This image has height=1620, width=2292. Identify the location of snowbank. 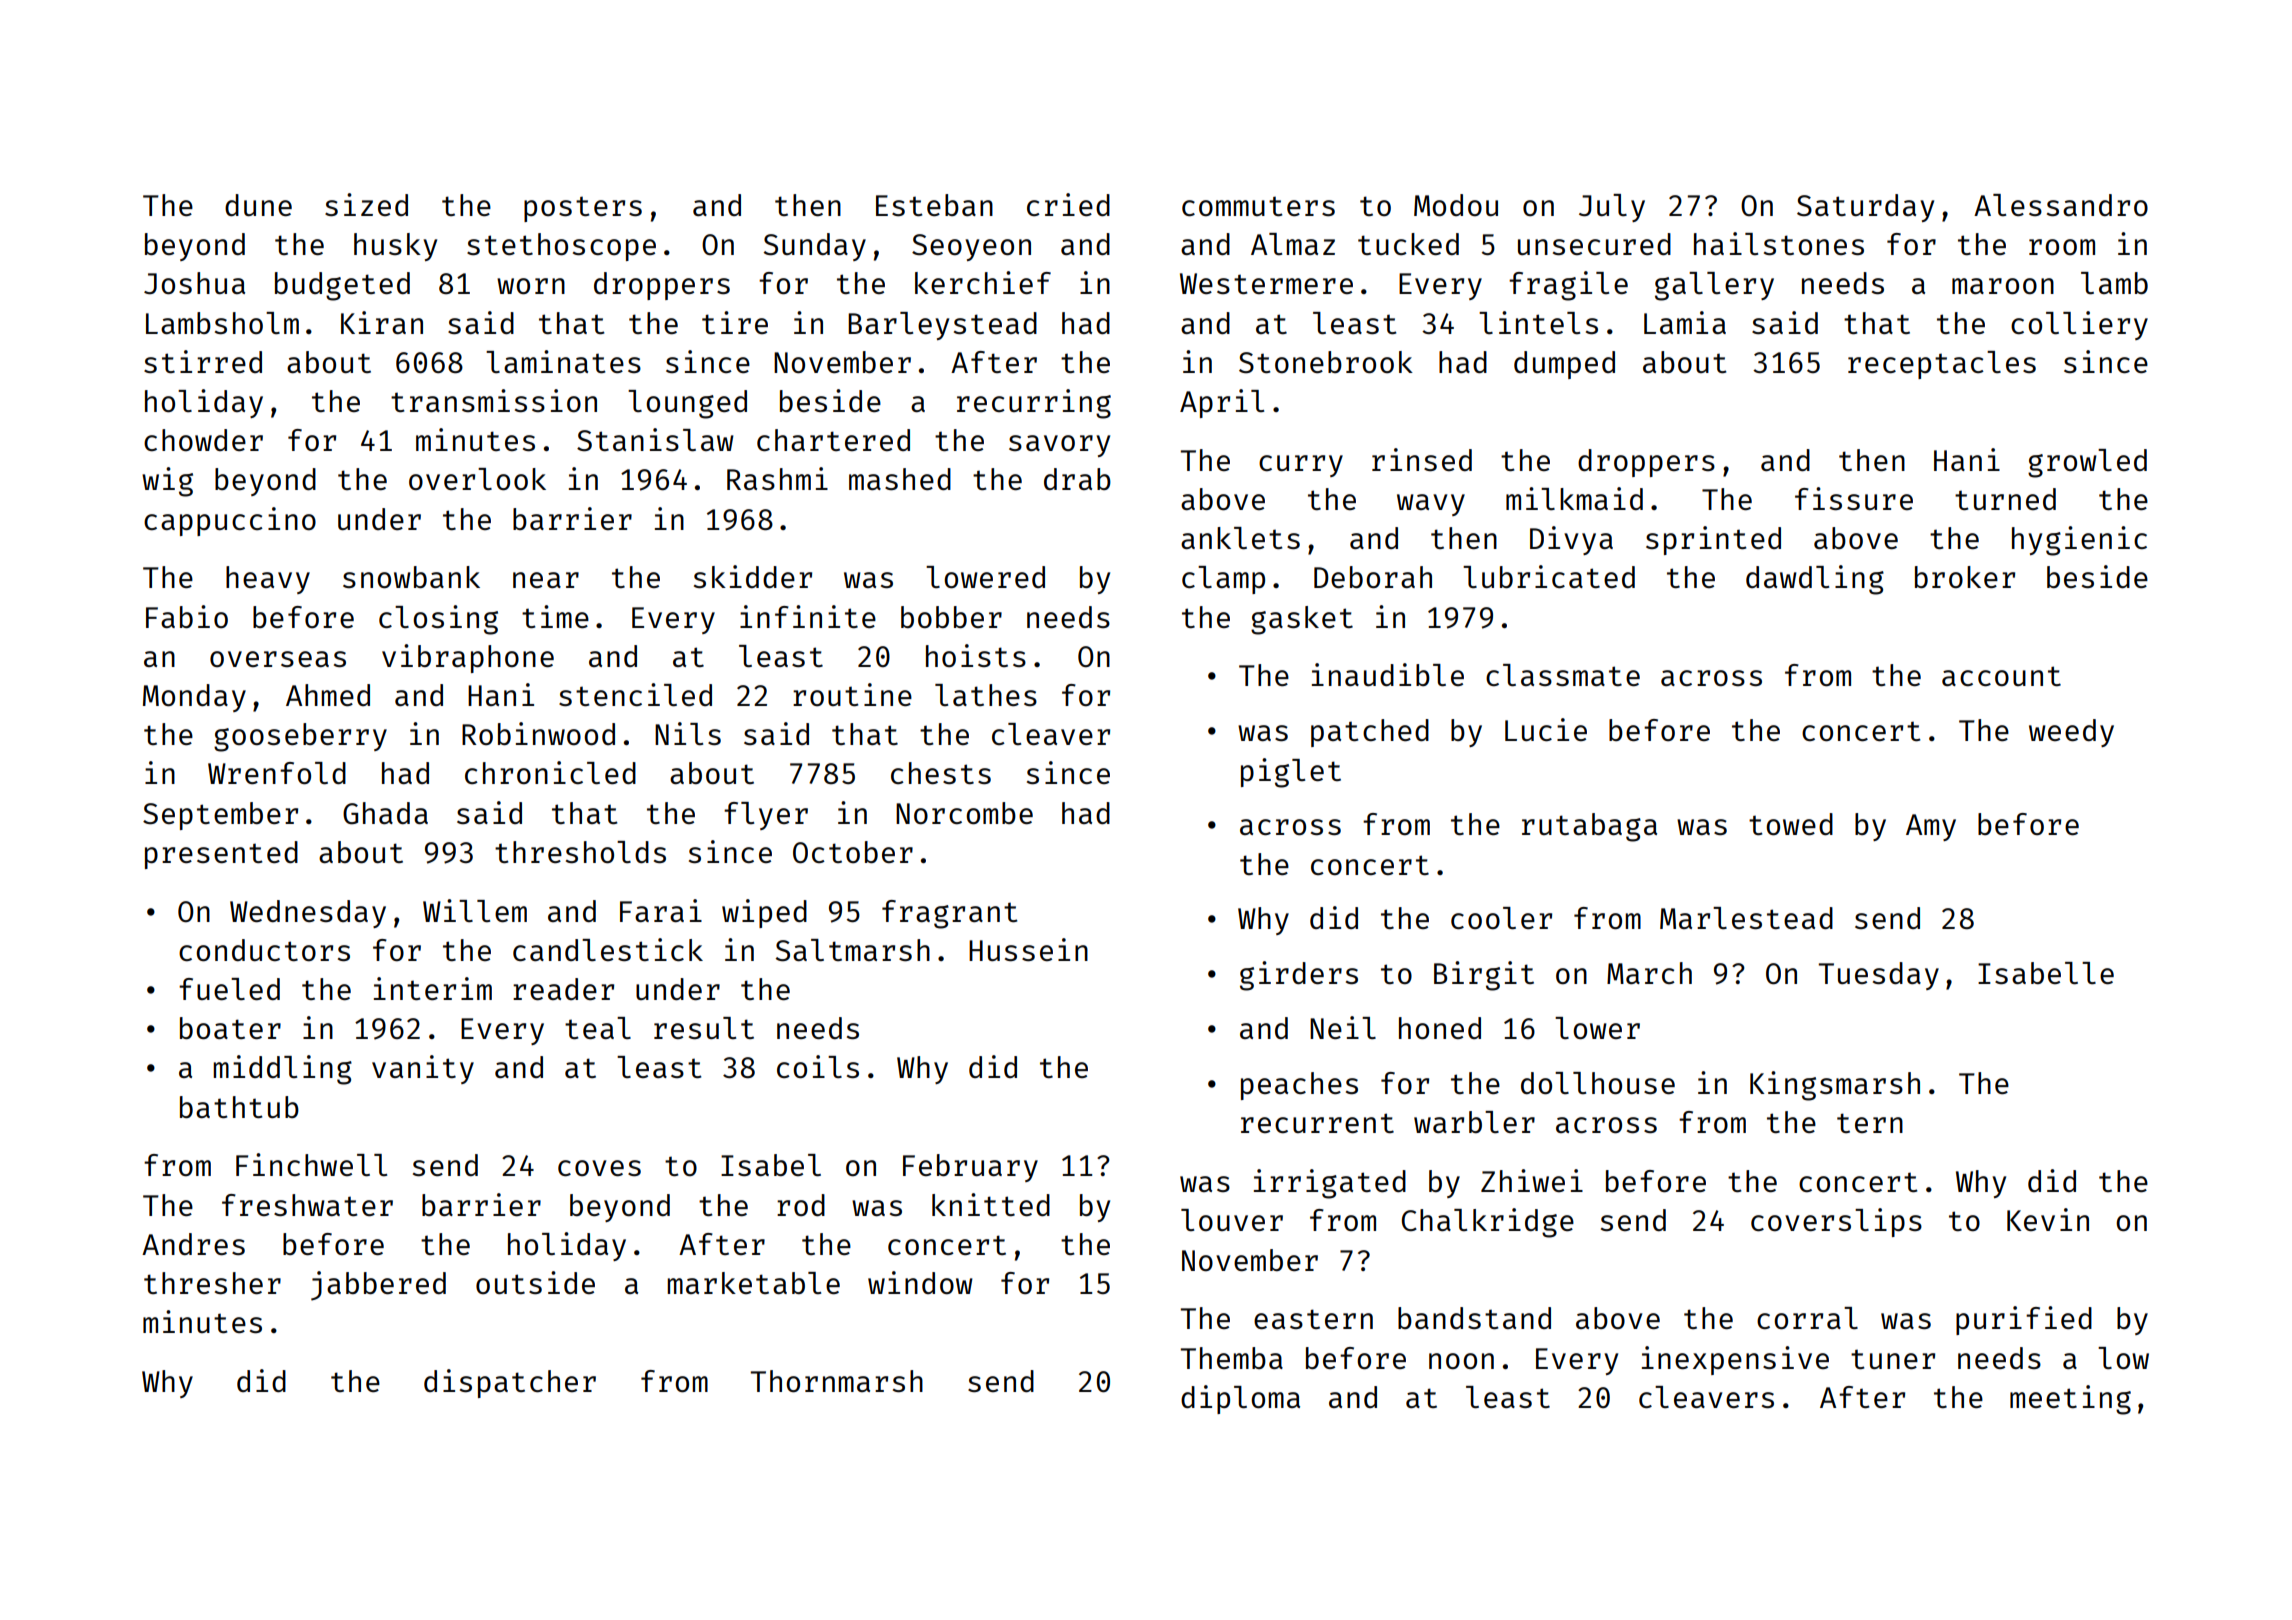
(411, 577).
